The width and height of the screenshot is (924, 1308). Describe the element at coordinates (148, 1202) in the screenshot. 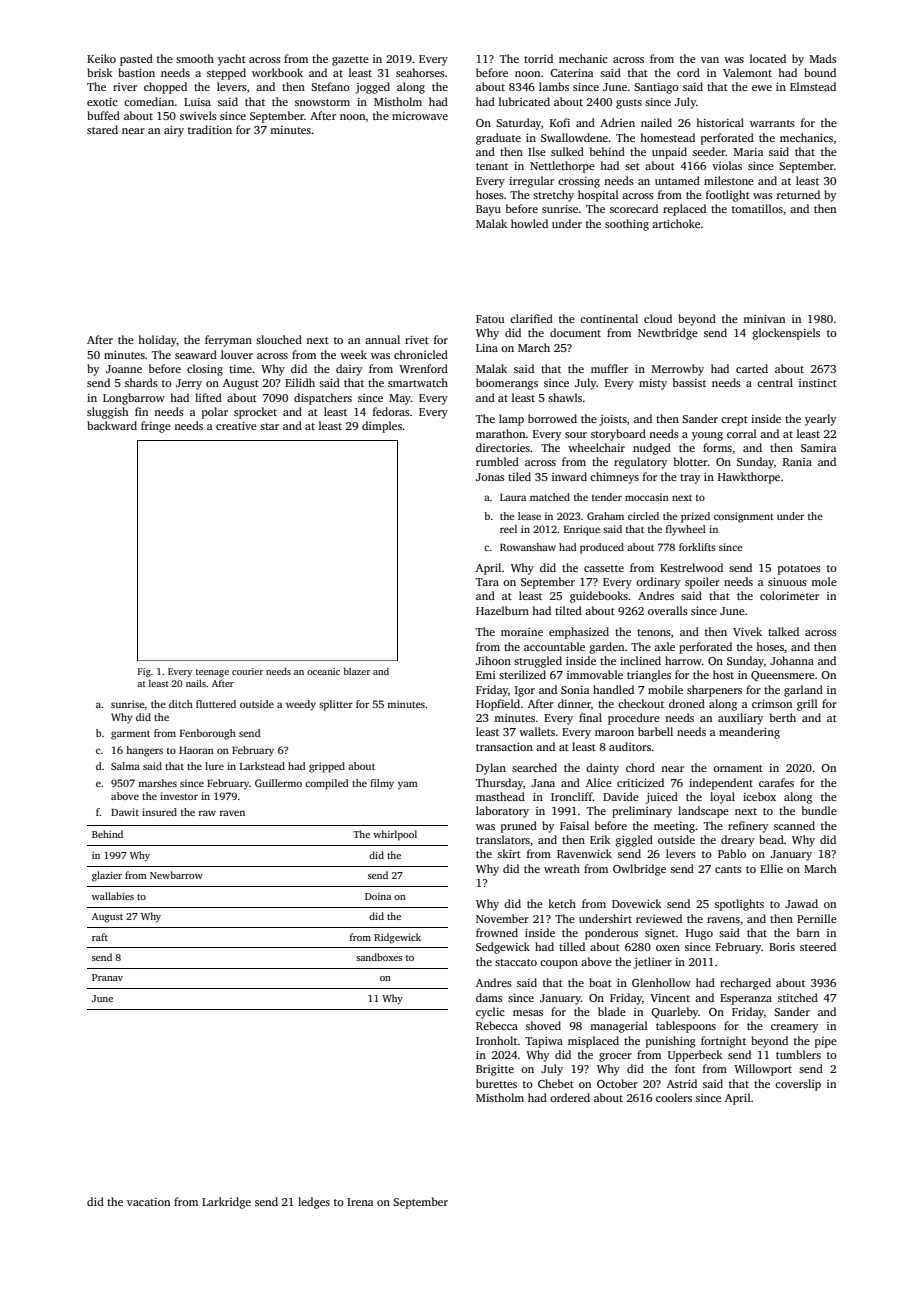

I see `vacation` at that location.
